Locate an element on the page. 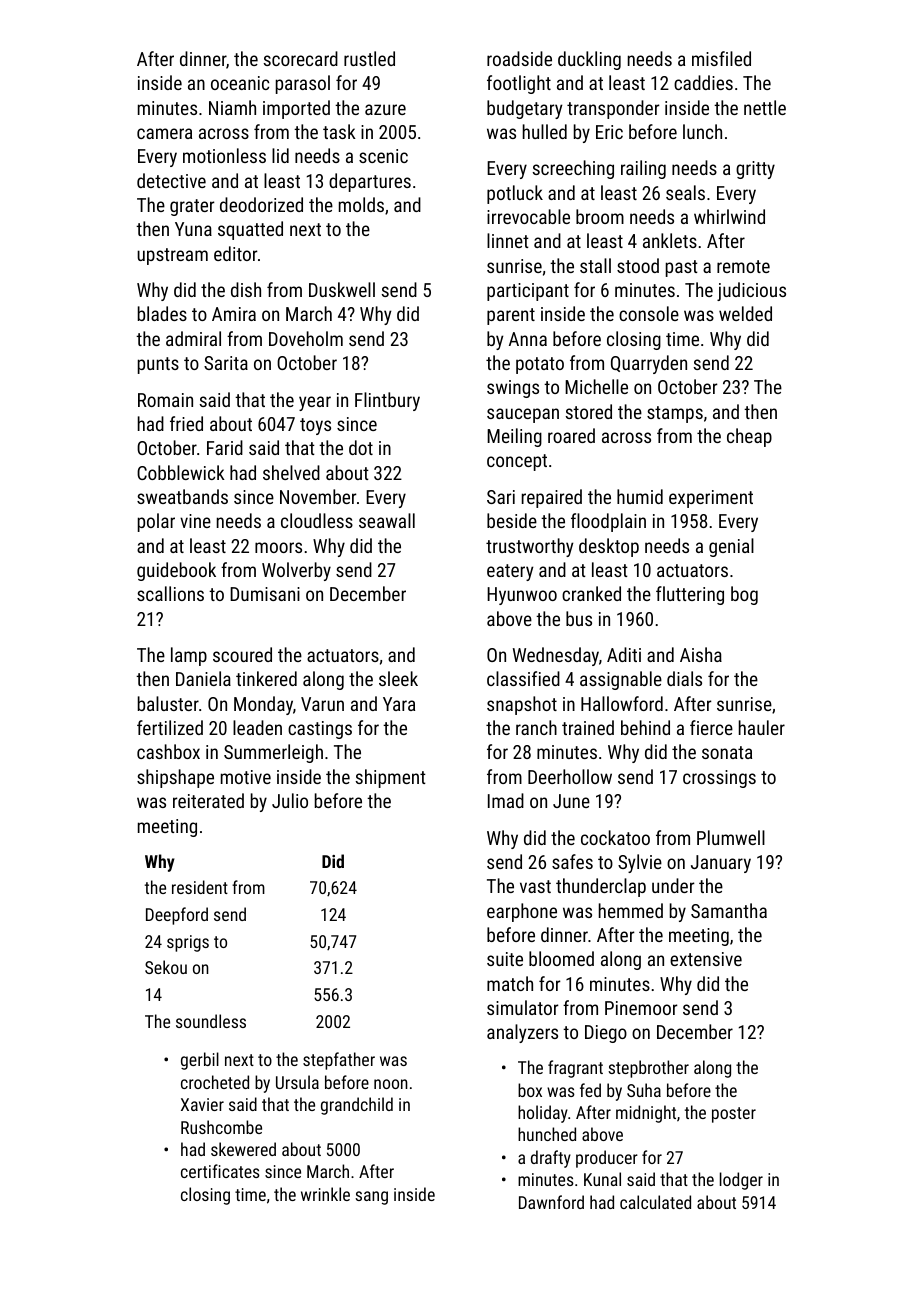 The height and width of the page is (1314, 924). tinkered is located at coordinates (266, 678).
